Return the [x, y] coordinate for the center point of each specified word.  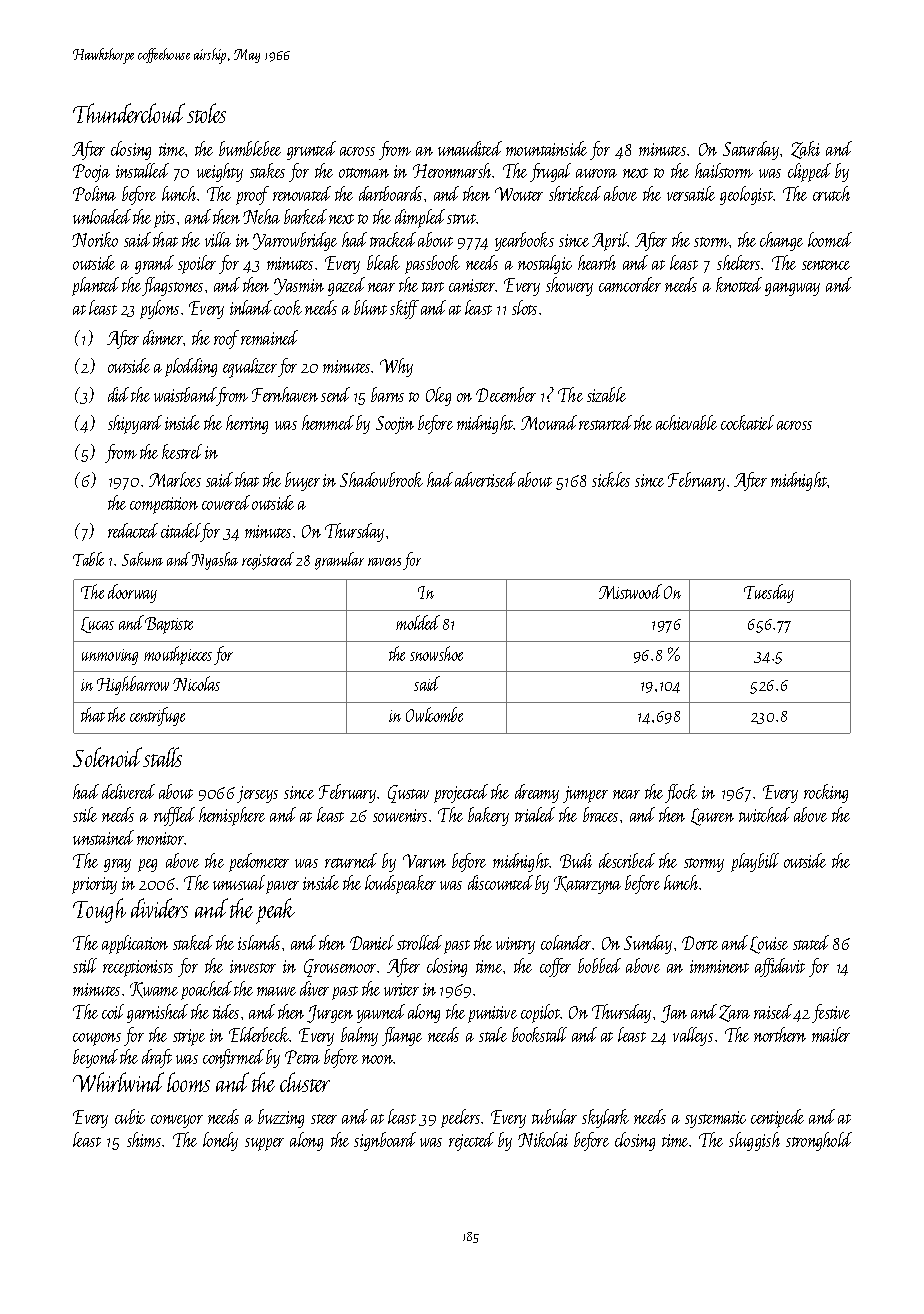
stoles [206, 113]
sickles [611, 479]
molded [418, 622]
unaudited [470, 148]
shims [144, 1139]
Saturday [751, 150]
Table [88, 559]
